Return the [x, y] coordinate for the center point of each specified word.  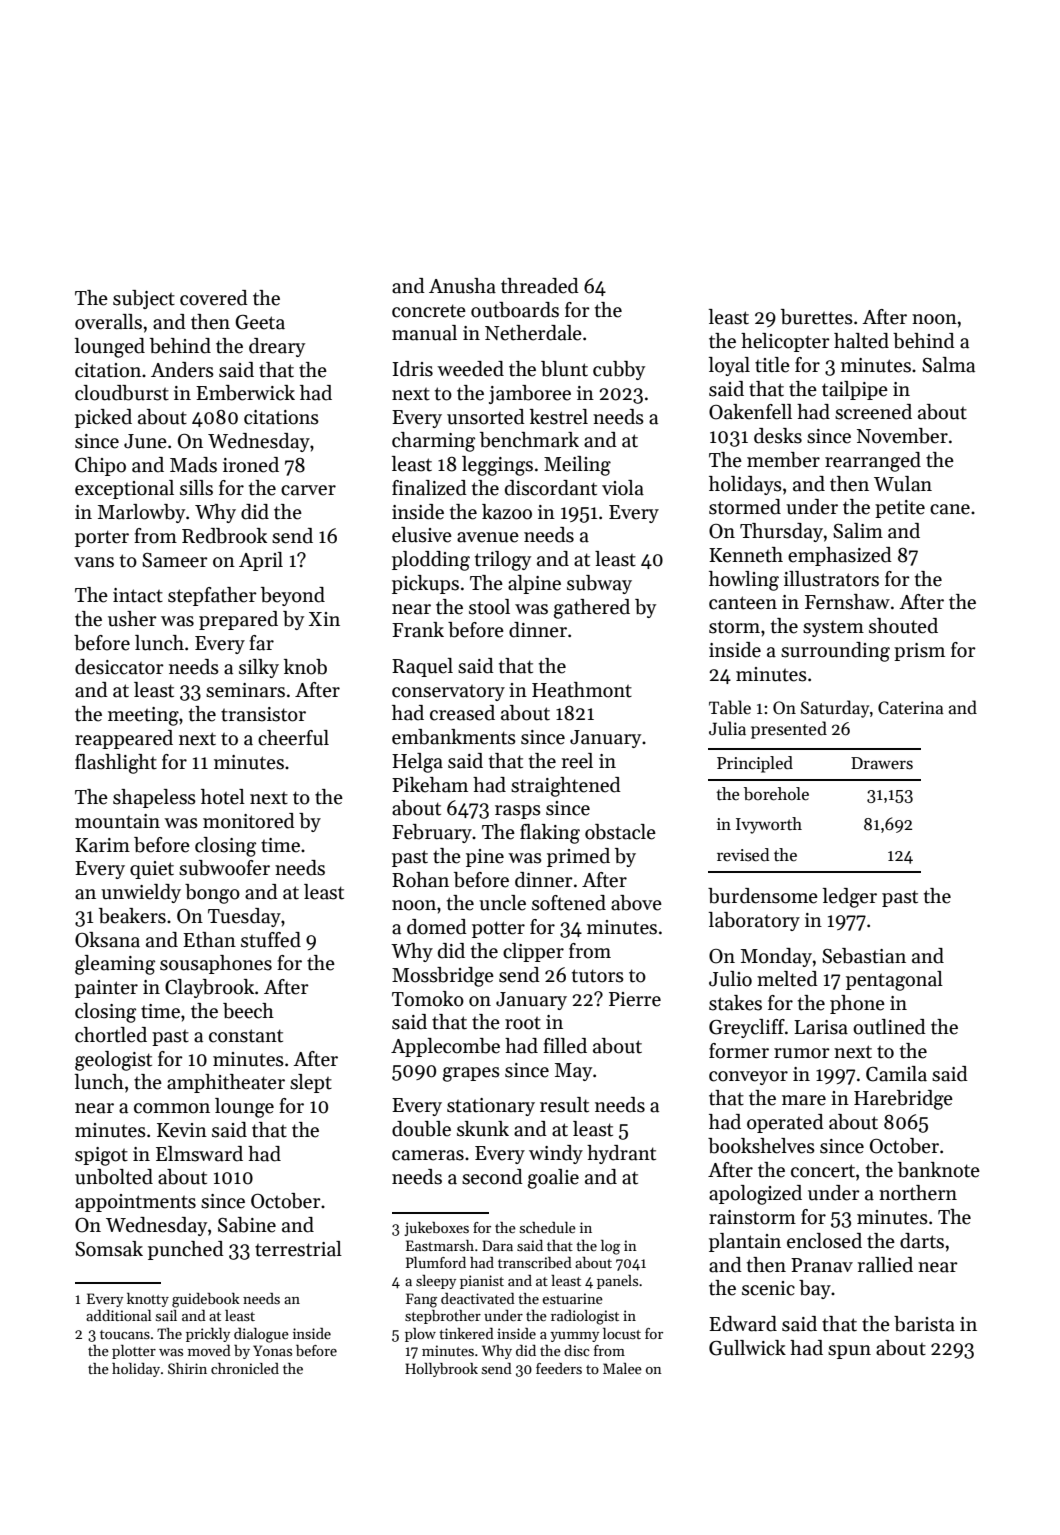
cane [950, 509]
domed [437, 927]
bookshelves [761, 1146]
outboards [515, 310]
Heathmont [582, 690]
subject [144, 299]
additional [119, 1315]
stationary [491, 1107]
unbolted [114, 1177]
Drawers [882, 763]
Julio [730, 979]
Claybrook [209, 988]
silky [259, 668]
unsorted [486, 417]
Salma [948, 365]
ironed [251, 465]
